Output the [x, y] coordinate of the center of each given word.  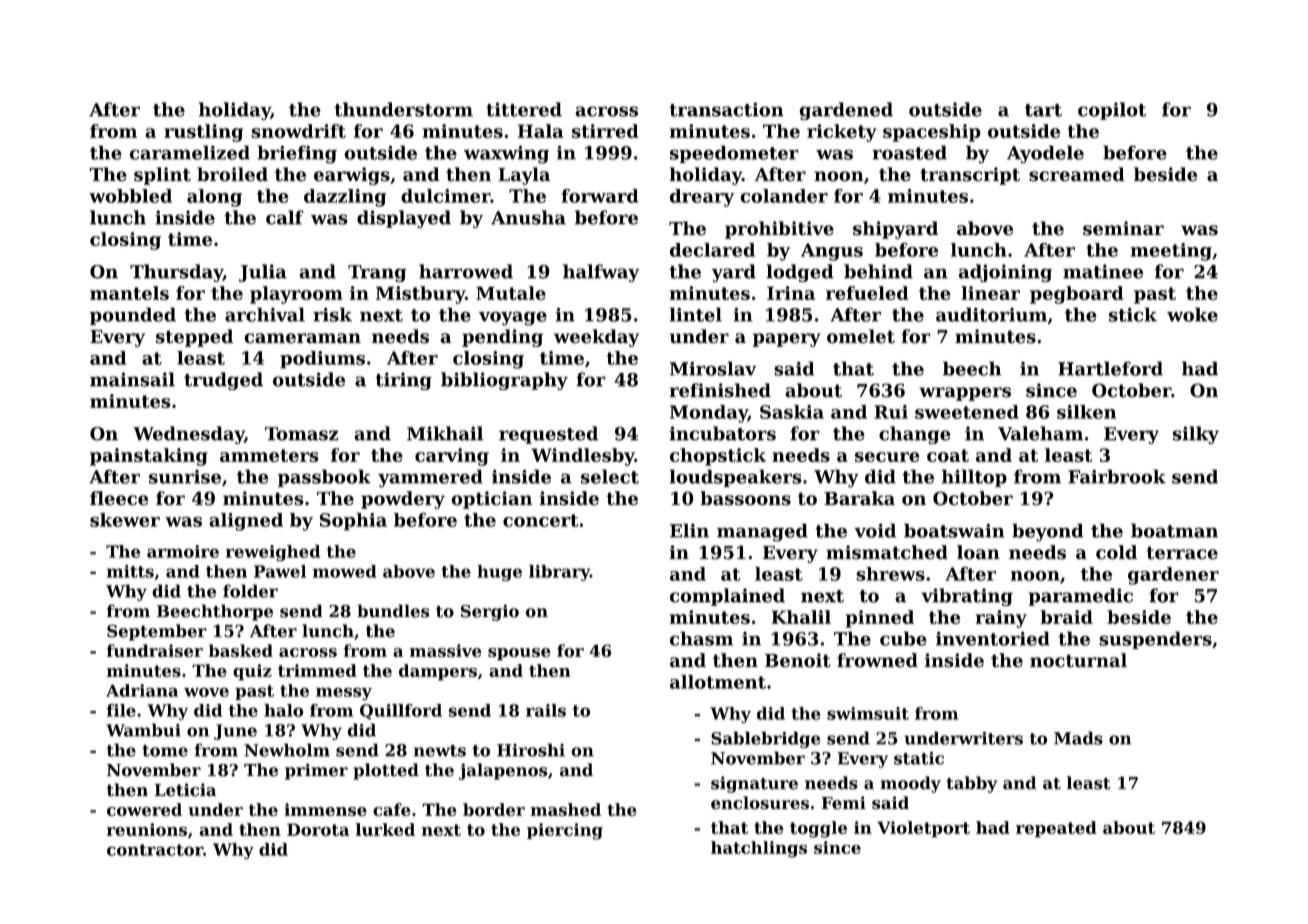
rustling [203, 133]
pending [502, 338]
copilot [1112, 111]
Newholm [287, 750]
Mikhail [445, 433]
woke [1192, 314]
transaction [726, 109]
